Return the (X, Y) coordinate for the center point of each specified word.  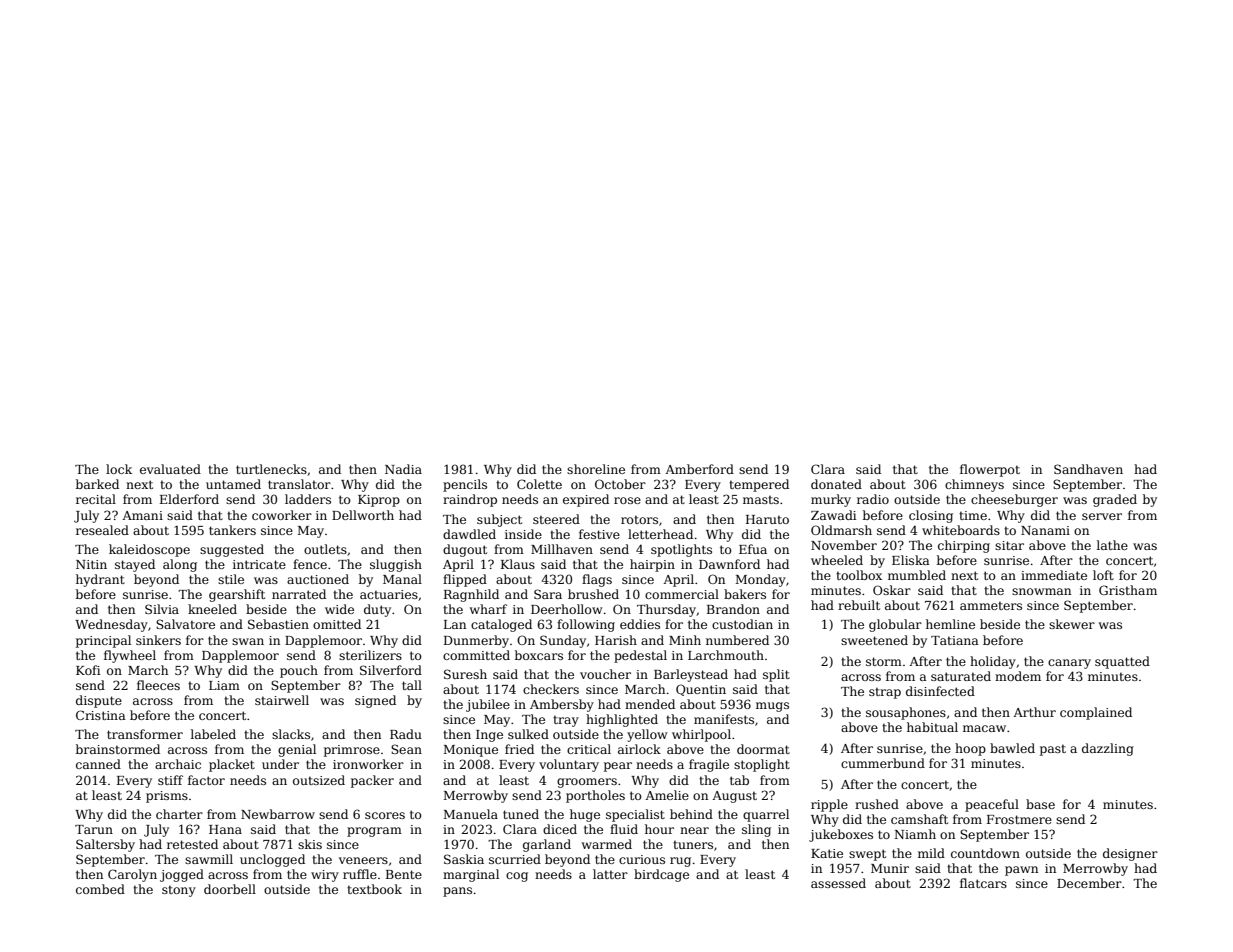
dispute (99, 701)
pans (457, 892)
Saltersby (105, 845)
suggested (232, 550)
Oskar (892, 590)
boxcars (539, 655)
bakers (745, 594)
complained (1096, 713)
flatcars (983, 883)
